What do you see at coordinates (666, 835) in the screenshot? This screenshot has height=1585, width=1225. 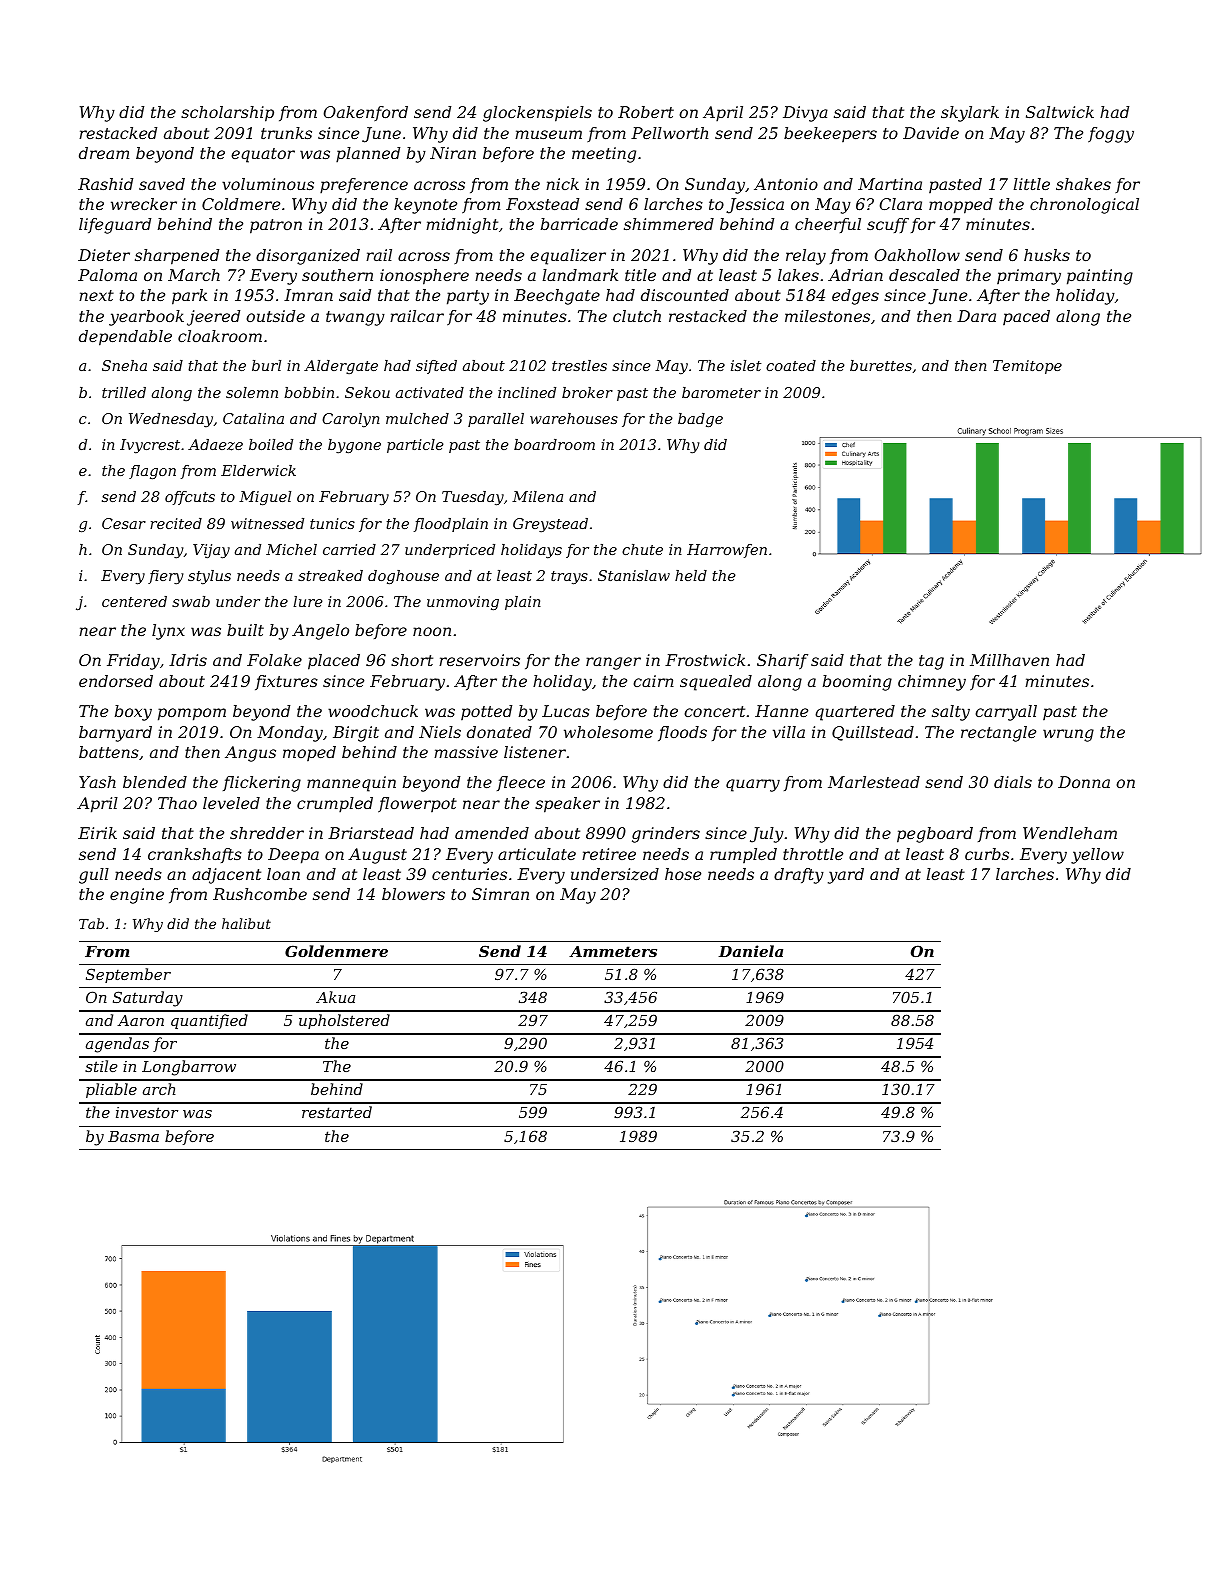 I see `grinders` at bounding box center [666, 835].
